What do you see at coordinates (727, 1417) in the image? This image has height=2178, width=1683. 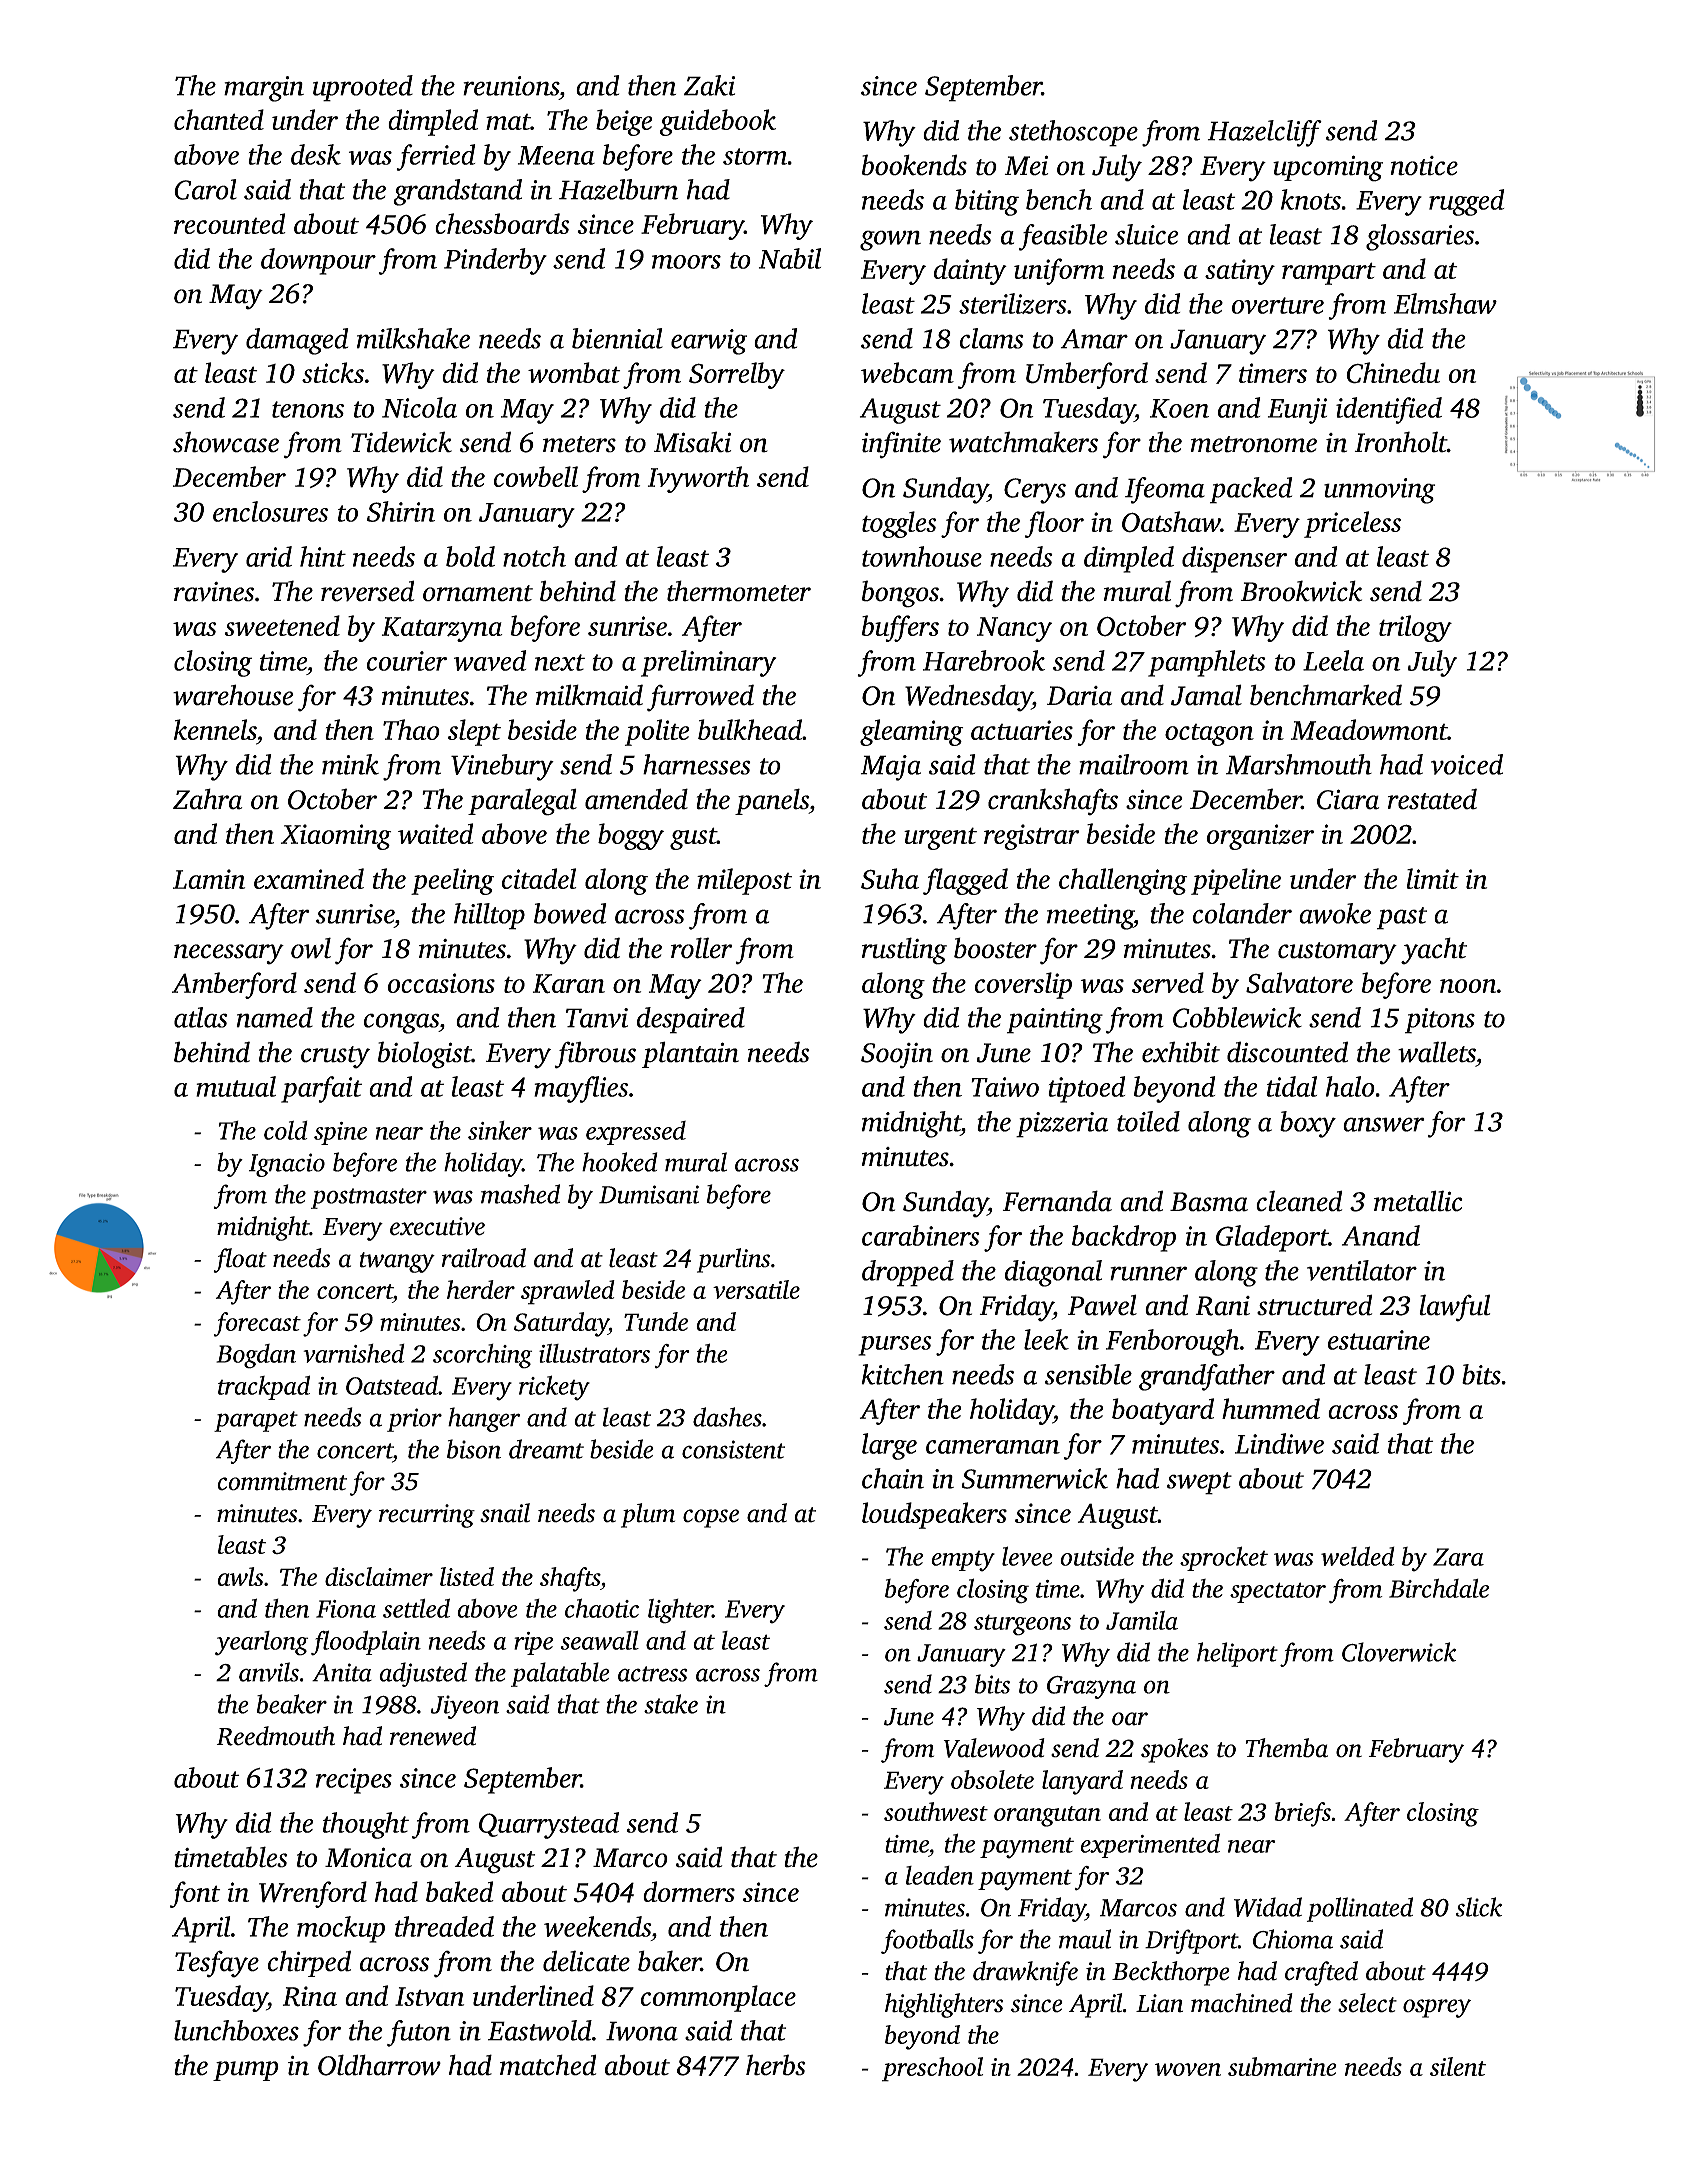 I see `dashes` at bounding box center [727, 1417].
